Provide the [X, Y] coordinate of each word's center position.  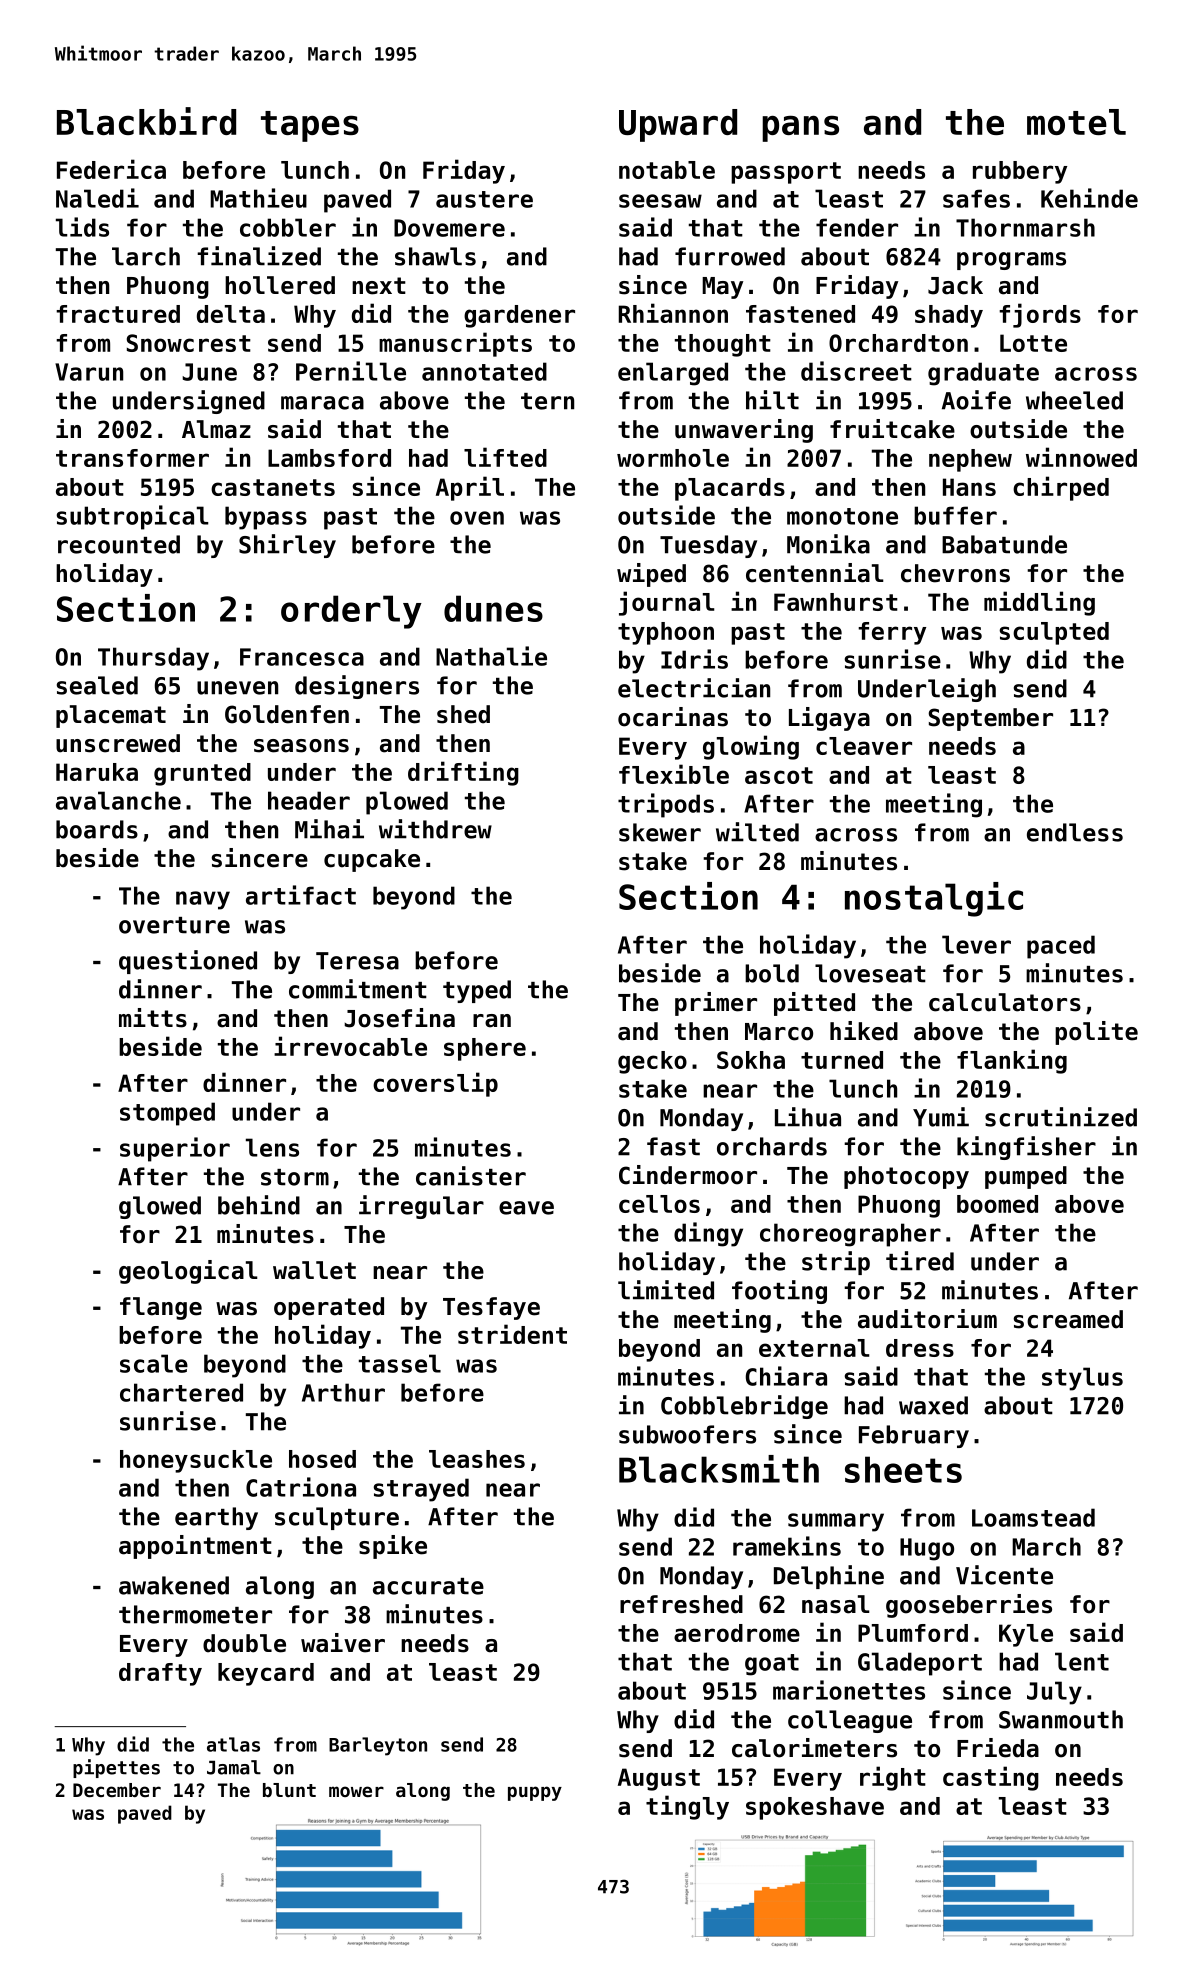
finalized [259, 256]
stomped [167, 1114]
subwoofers [687, 1434]
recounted [119, 544]
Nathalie [491, 656]
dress [920, 1348]
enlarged [673, 374]
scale [154, 1363]
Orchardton [898, 343]
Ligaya [829, 719]
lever [976, 944]
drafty [160, 1674]
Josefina [399, 1018]
